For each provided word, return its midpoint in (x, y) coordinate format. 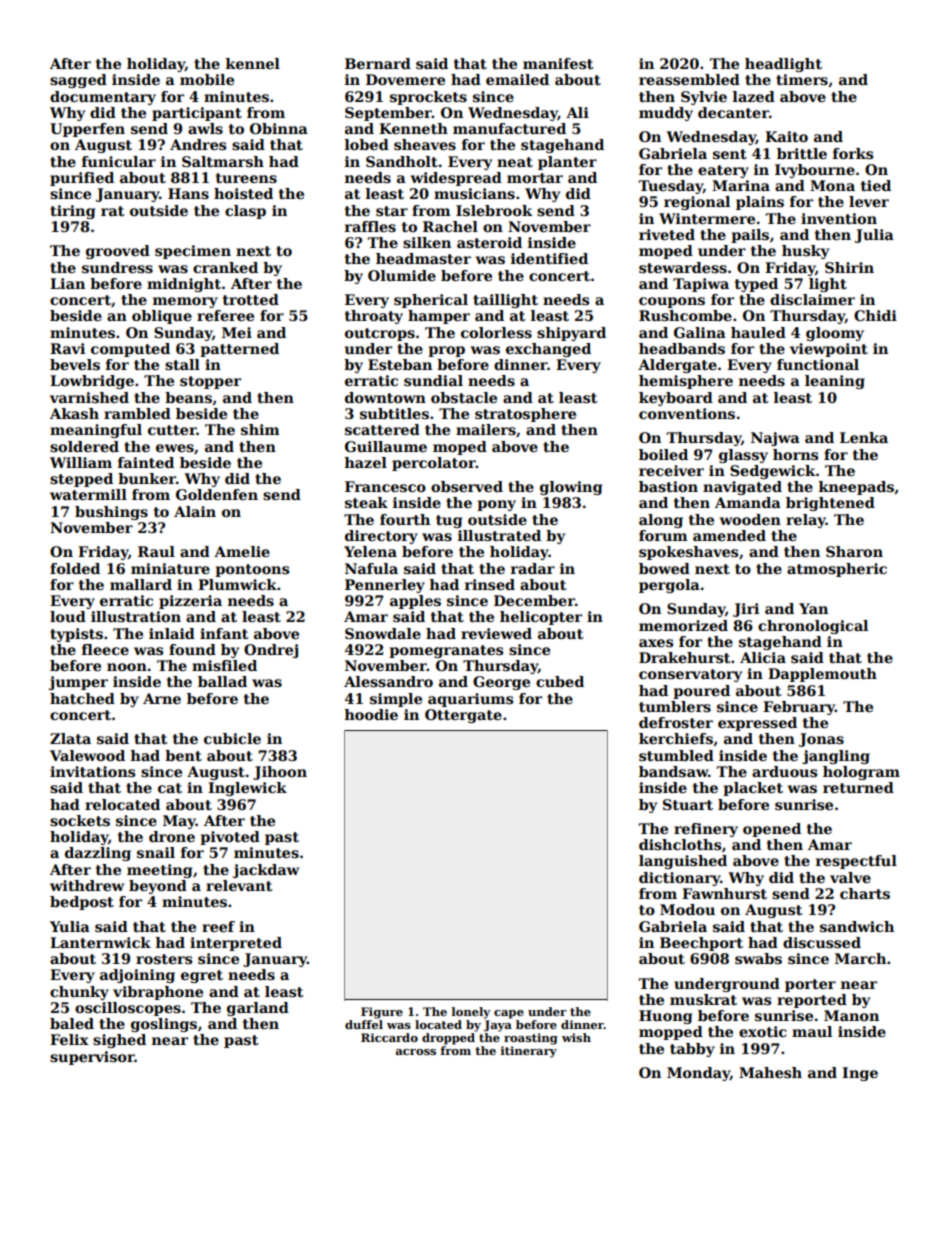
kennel (253, 63)
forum (663, 535)
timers (802, 79)
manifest (558, 63)
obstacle (464, 397)
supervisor (92, 1058)
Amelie (242, 551)
